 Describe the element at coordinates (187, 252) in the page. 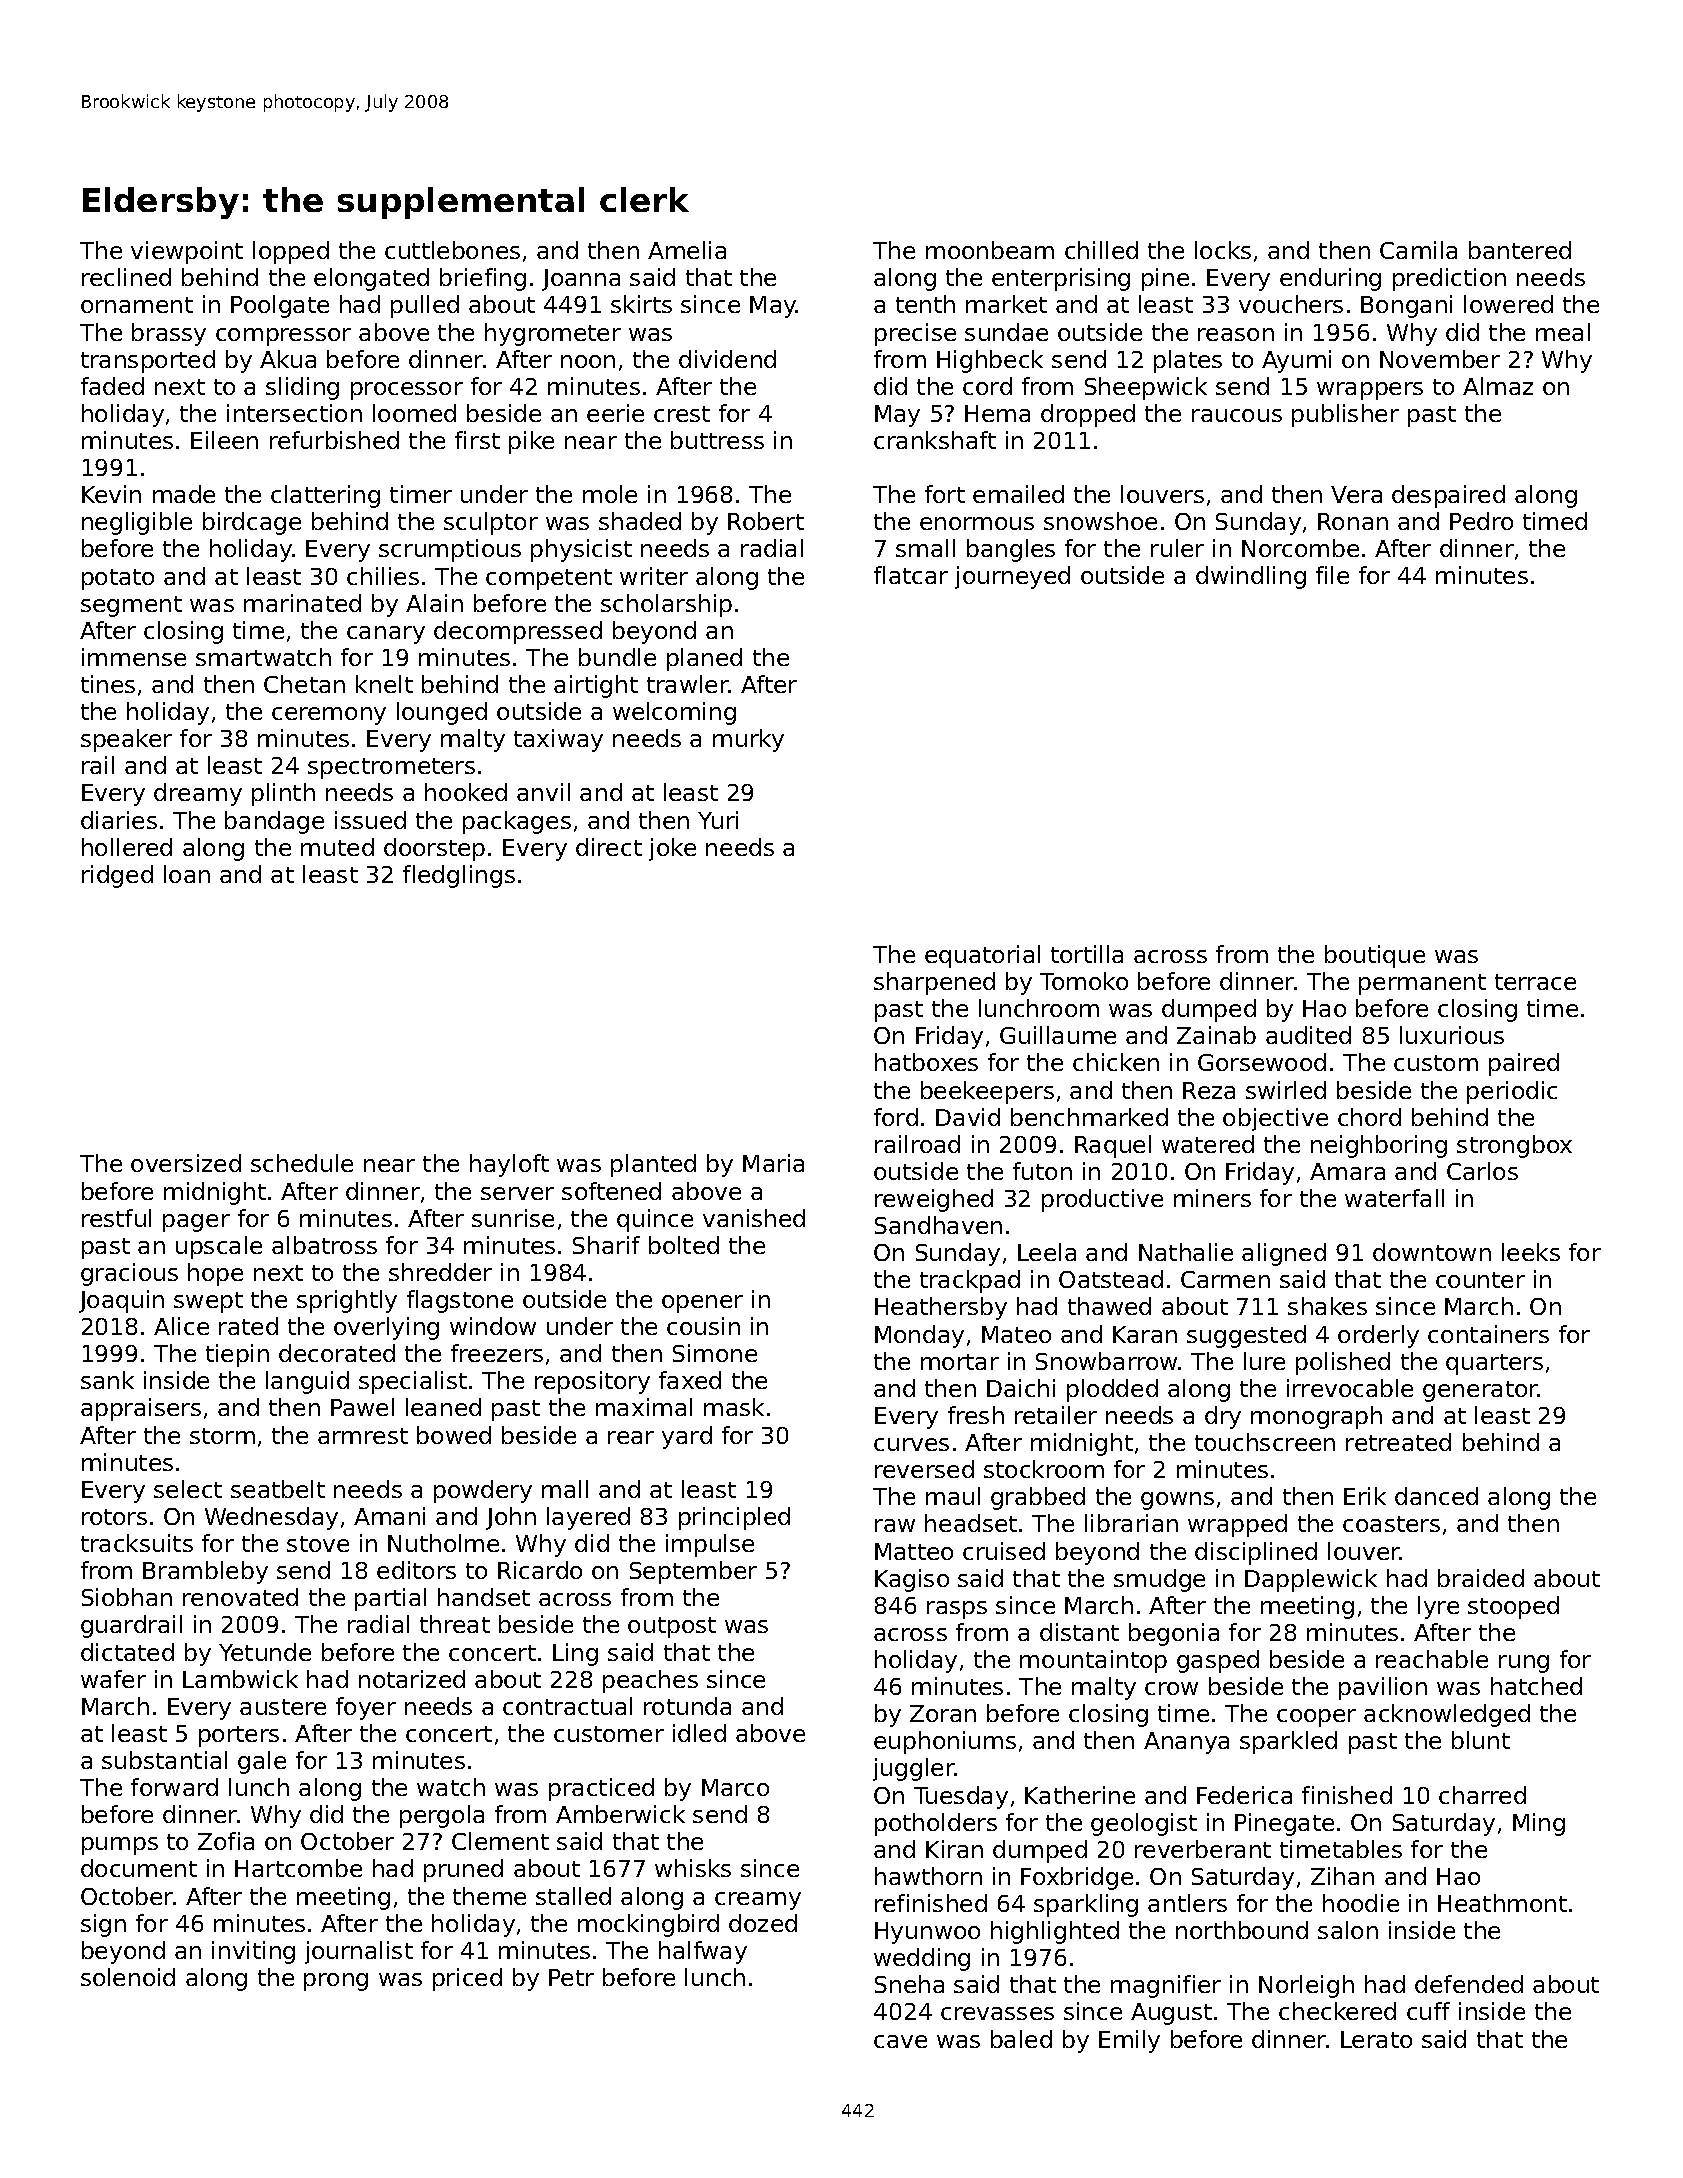

I see `viewpoint` at that location.
